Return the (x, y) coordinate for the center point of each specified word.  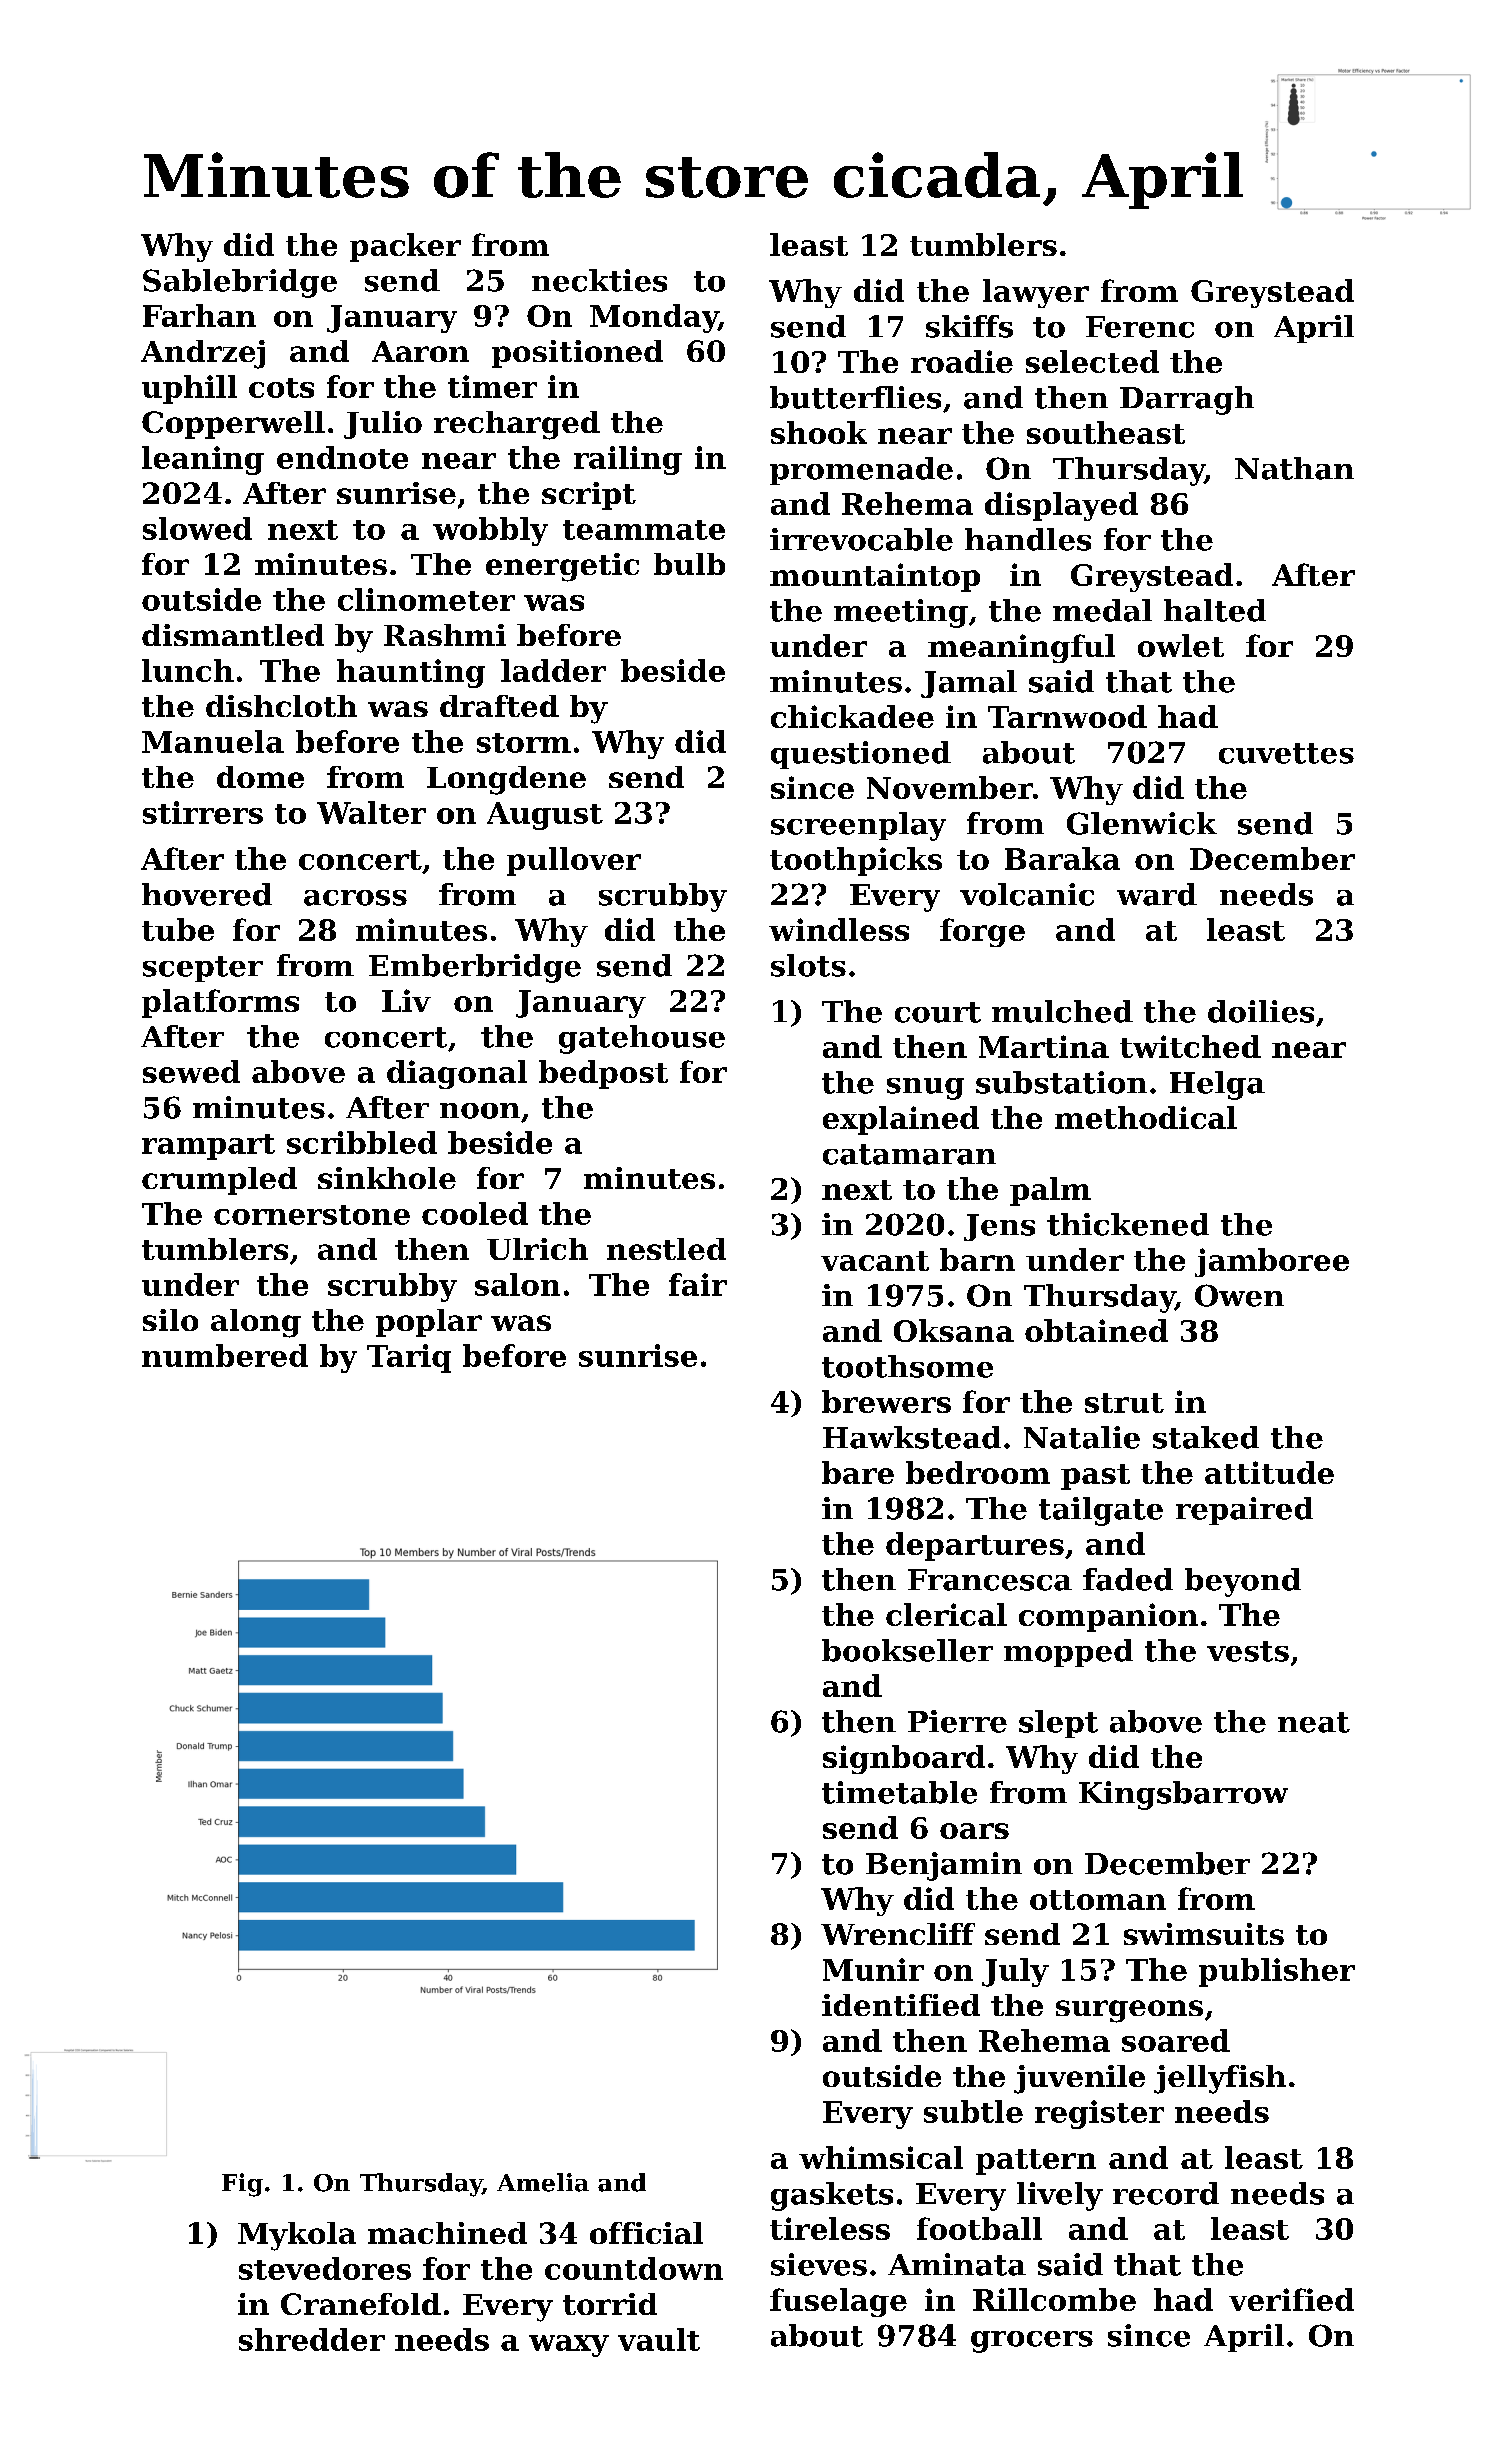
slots (808, 965)
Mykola (297, 2236)
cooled (475, 1213)
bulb (689, 564)
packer (405, 247)
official (646, 2233)
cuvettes (1286, 753)
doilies (1261, 1011)
